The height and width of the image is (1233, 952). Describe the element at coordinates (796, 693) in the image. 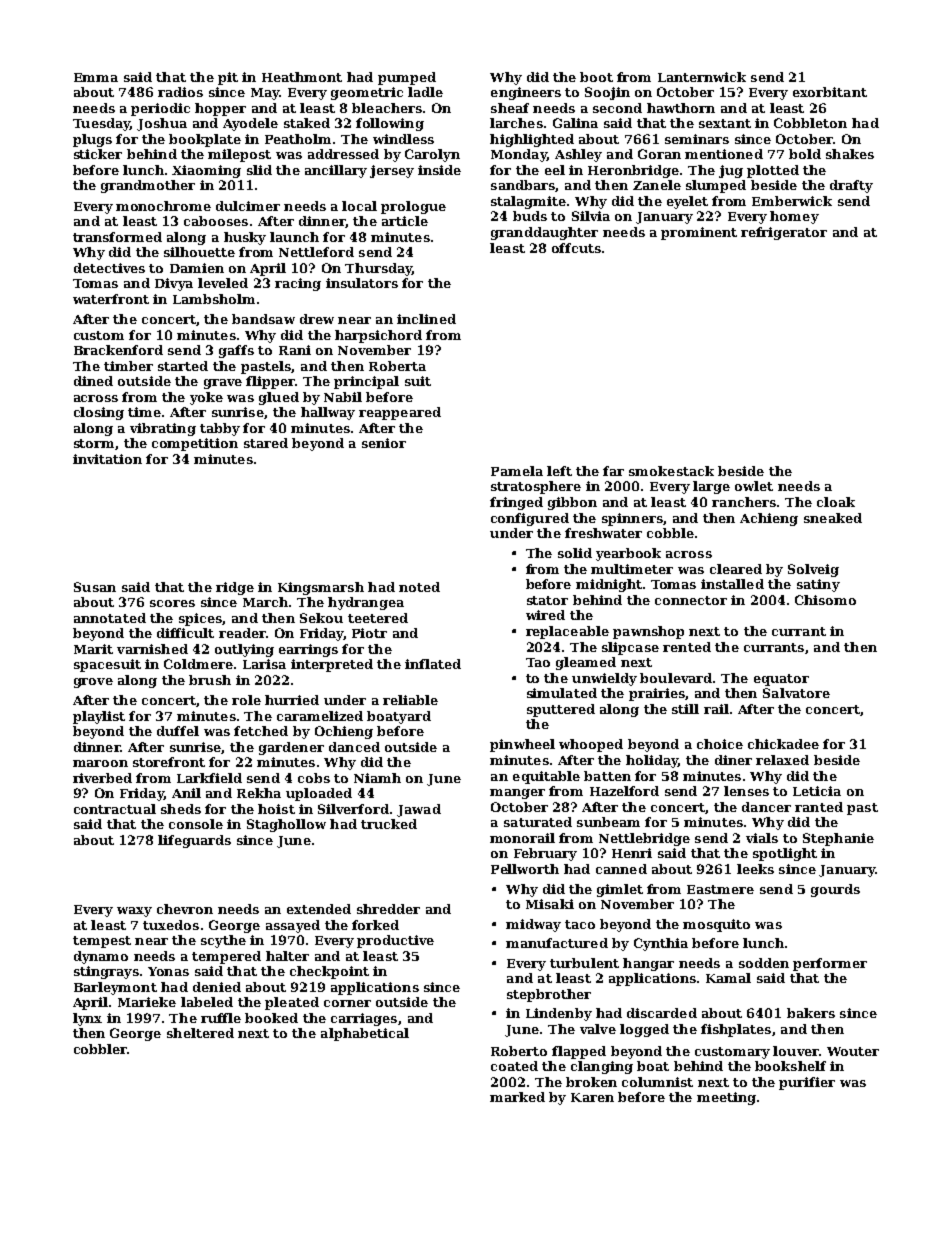

I see `Salvatore` at that location.
